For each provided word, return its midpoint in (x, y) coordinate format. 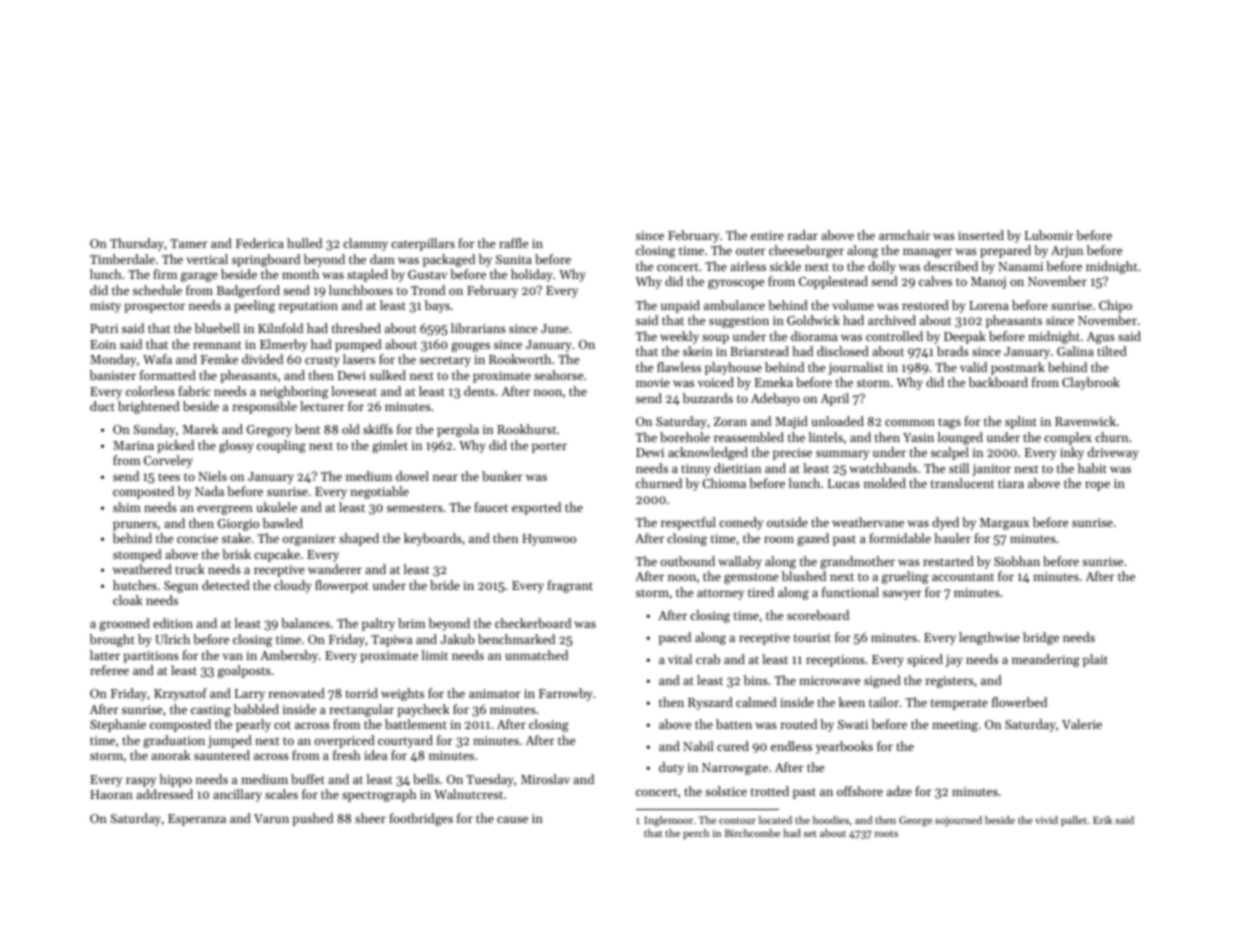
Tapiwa (391, 641)
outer (751, 251)
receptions (835, 661)
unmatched (536, 655)
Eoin (103, 344)
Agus (1101, 338)
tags (949, 423)
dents (479, 391)
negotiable (379, 492)
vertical (207, 259)
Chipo (1115, 306)
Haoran (111, 794)
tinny (696, 470)
